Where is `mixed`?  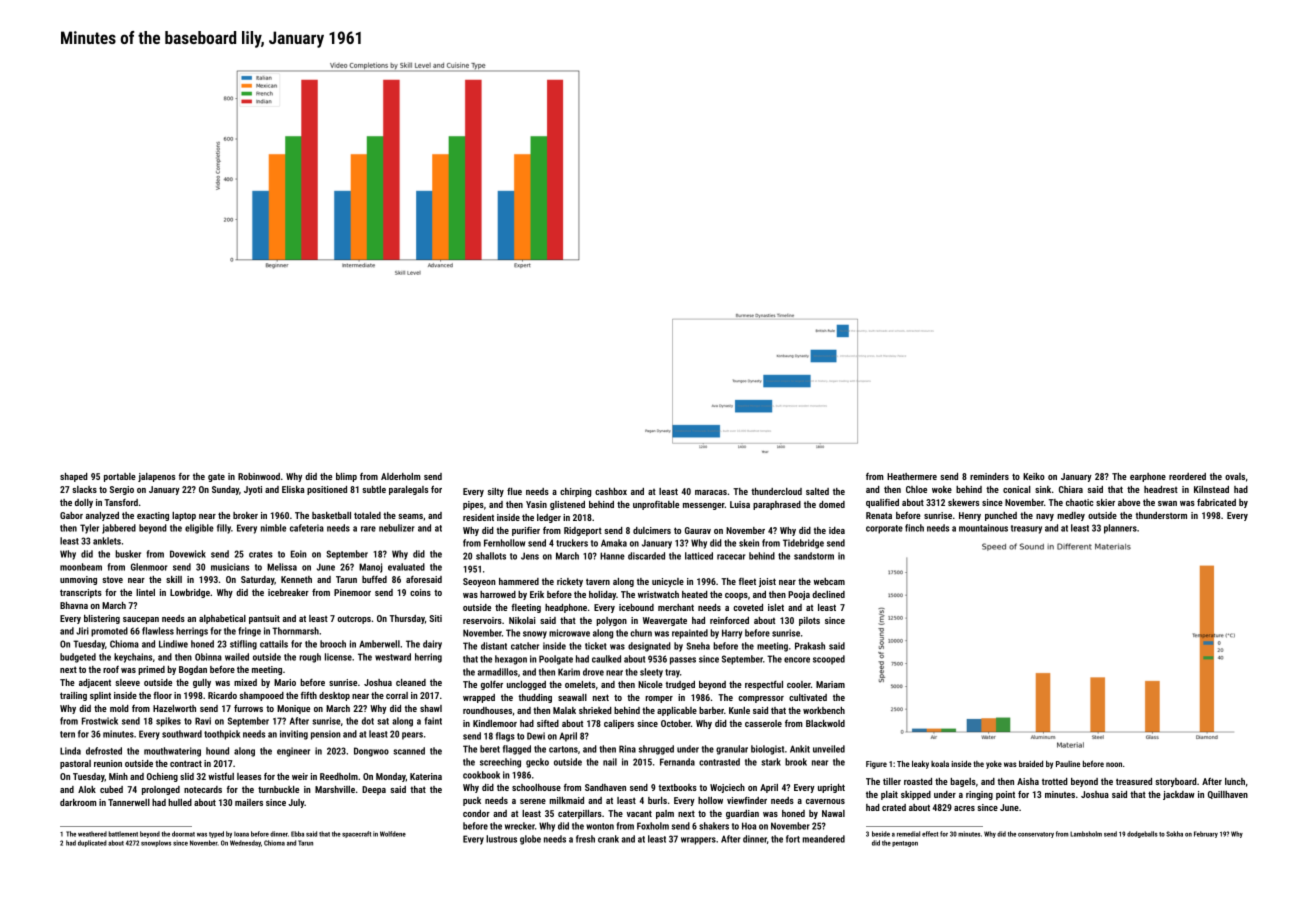
mixed is located at coordinates (245, 682).
